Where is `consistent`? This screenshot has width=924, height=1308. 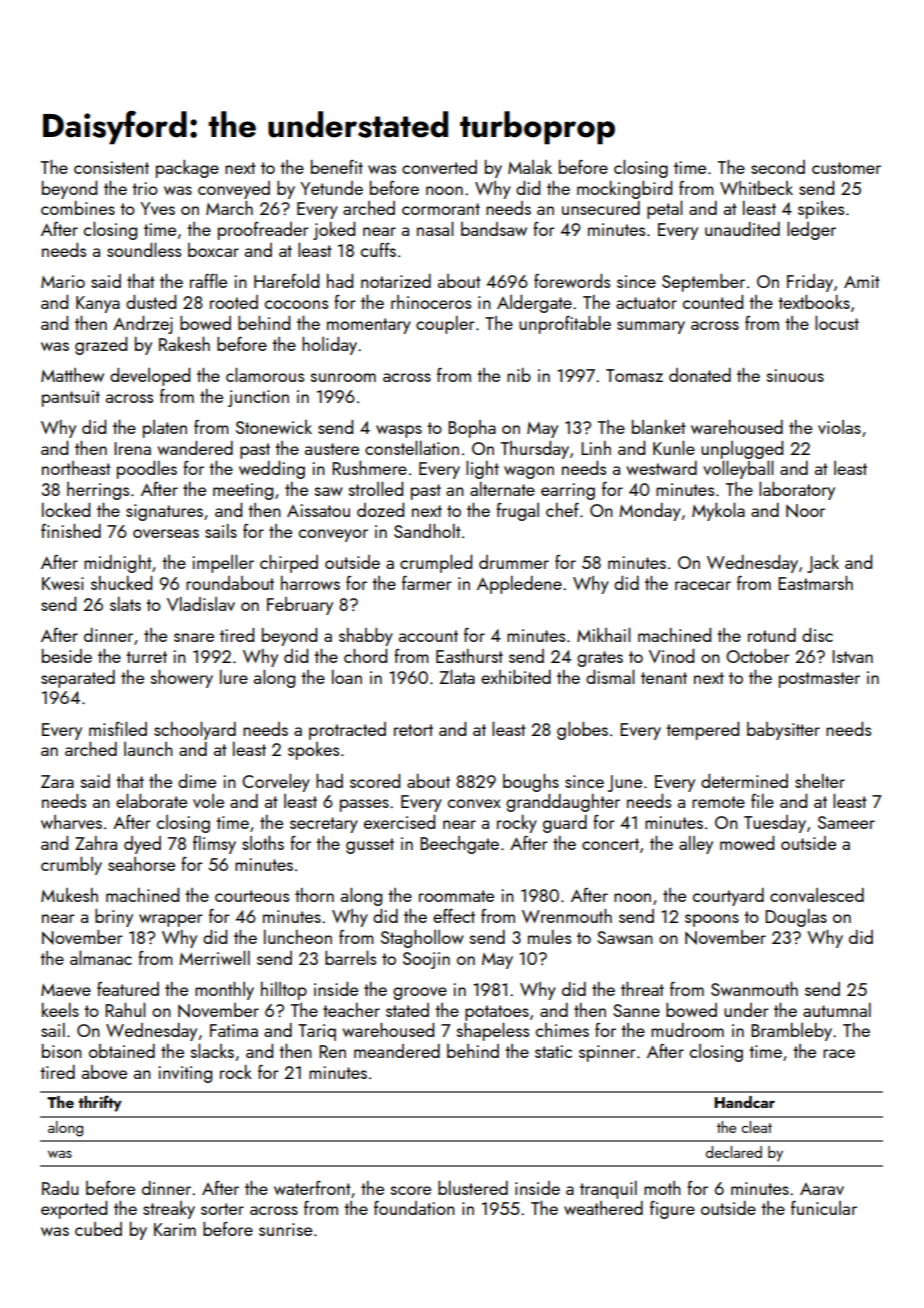
consistent is located at coordinates (111, 167).
